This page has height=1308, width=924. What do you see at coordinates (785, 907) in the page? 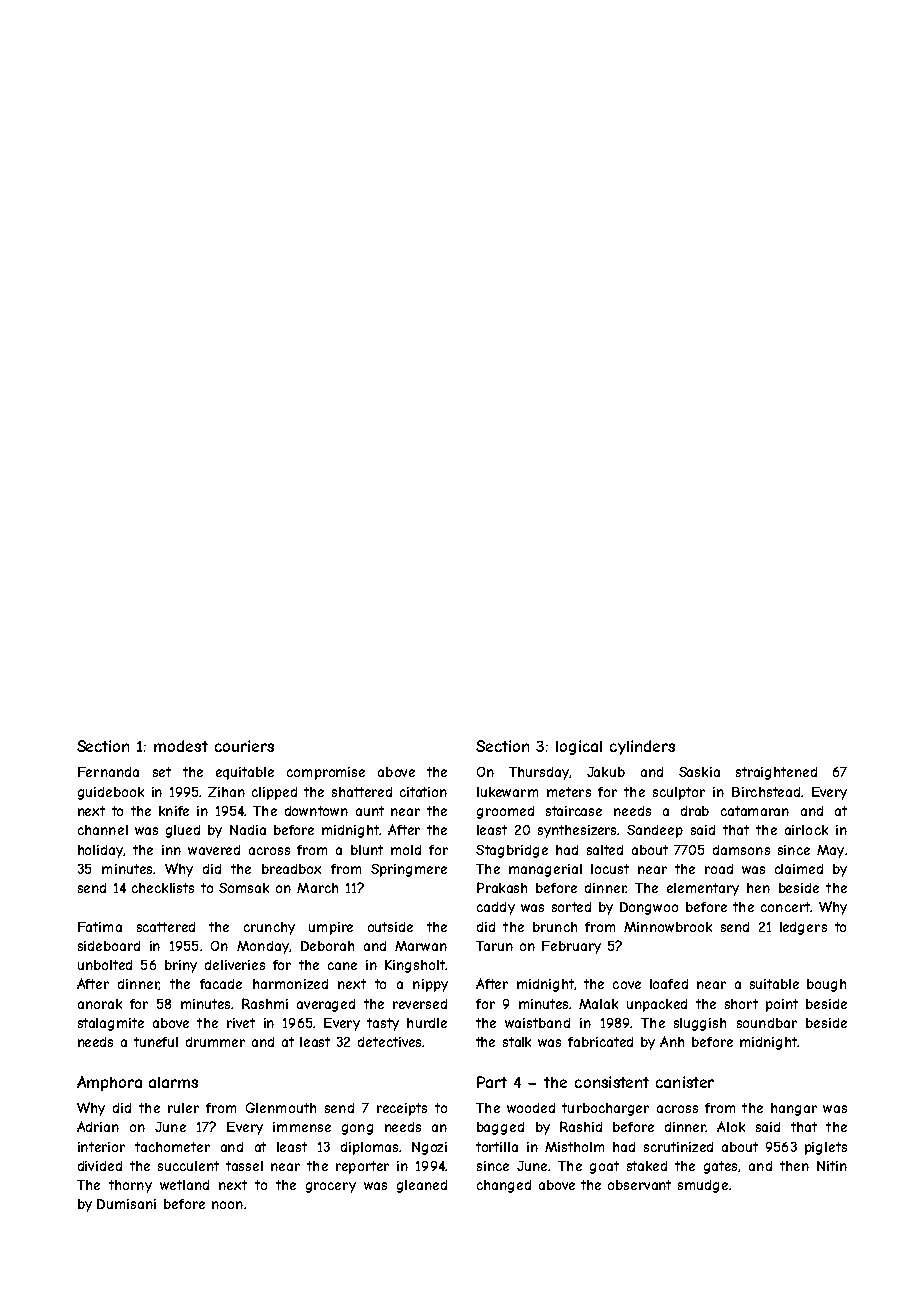
I see `concert` at bounding box center [785, 907].
